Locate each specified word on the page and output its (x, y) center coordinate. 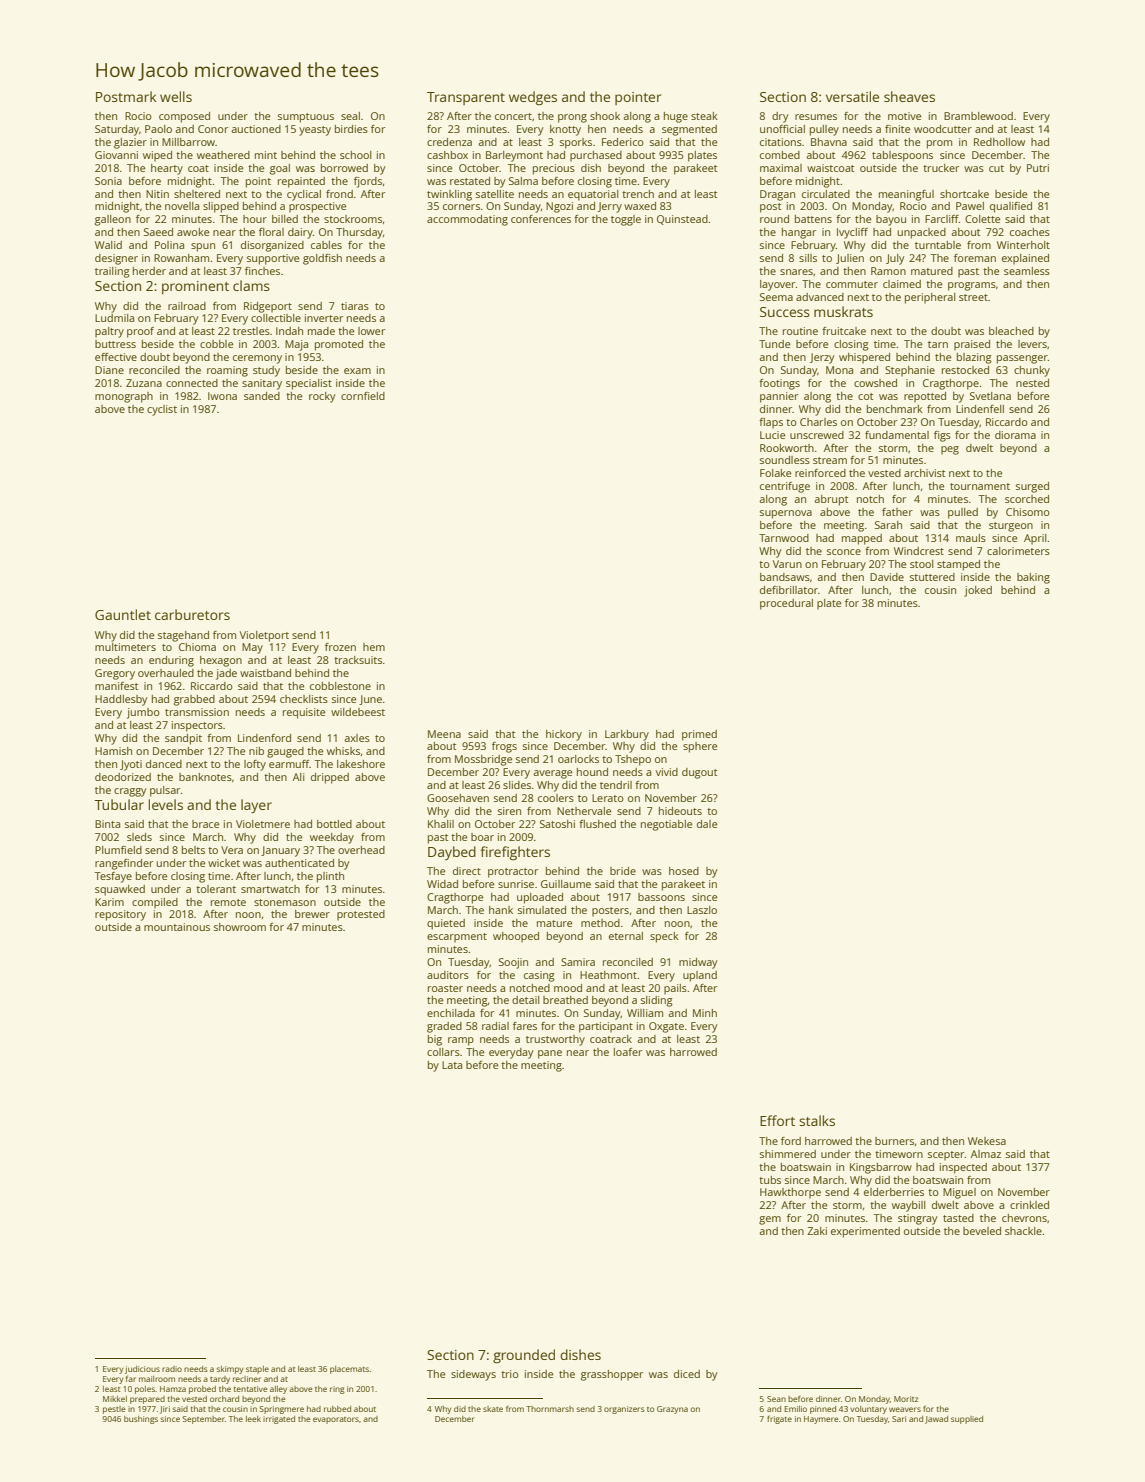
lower (371, 331)
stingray (917, 1219)
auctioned (256, 129)
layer (256, 806)
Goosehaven (458, 798)
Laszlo (702, 910)
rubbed (337, 1409)
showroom (240, 927)
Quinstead (682, 220)
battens (813, 219)
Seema (776, 297)
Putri (1038, 168)
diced (687, 1374)
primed (699, 735)
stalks (817, 1120)
